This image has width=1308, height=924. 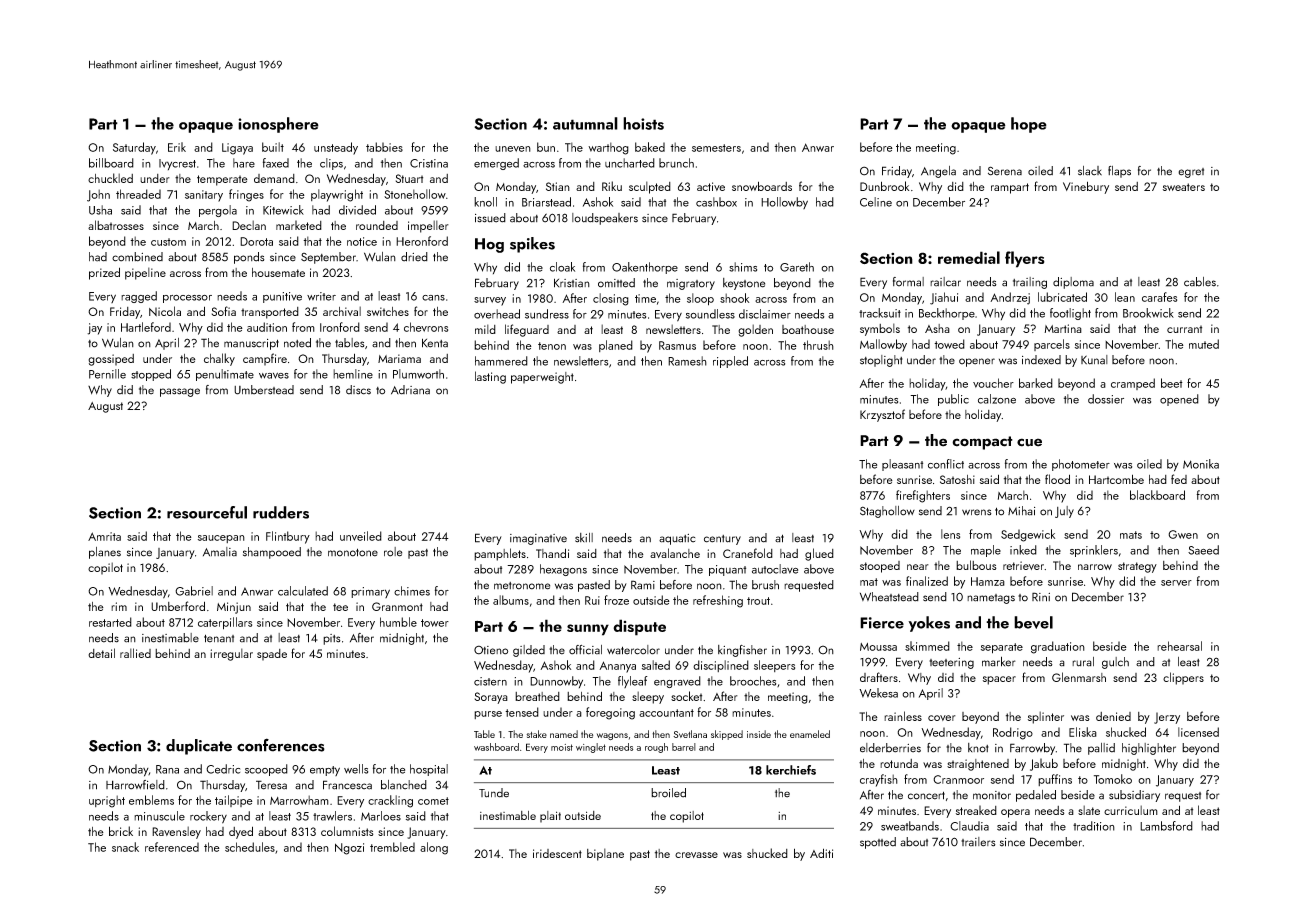 I want to click on Saturday, so click(x=134, y=148).
